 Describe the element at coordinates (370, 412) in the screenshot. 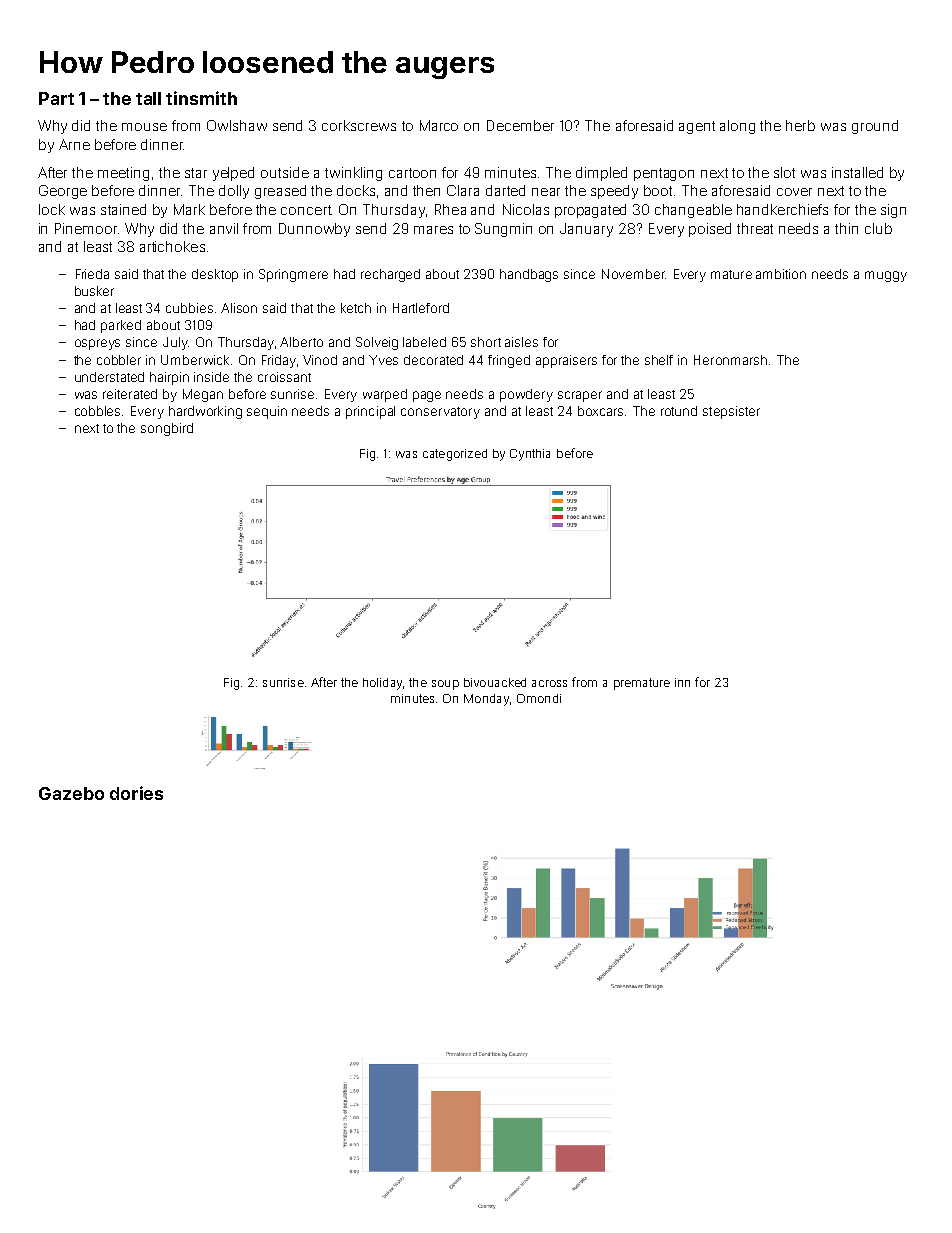

I see `principal` at that location.
